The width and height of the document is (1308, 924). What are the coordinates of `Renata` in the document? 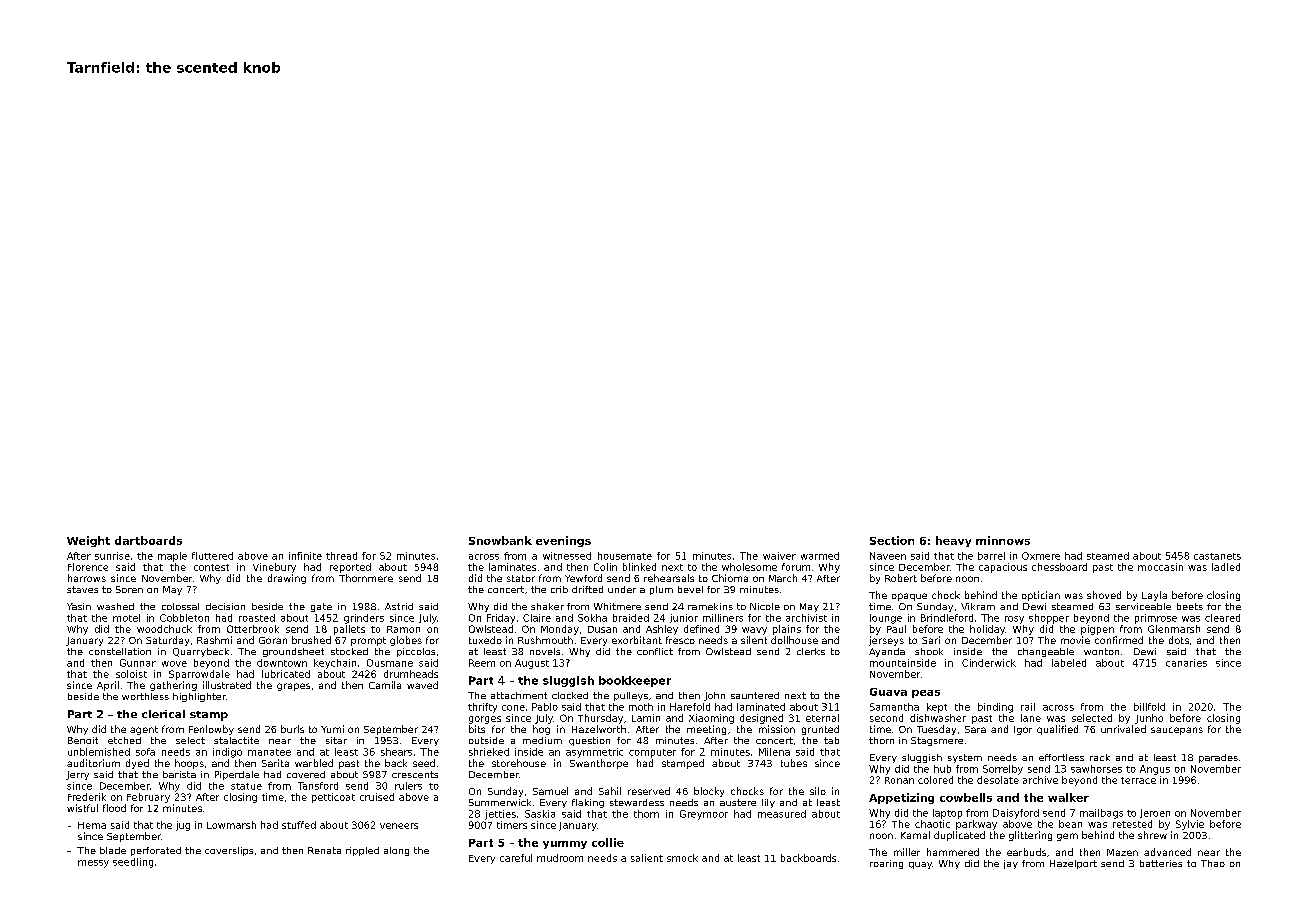 It's located at (324, 850).
